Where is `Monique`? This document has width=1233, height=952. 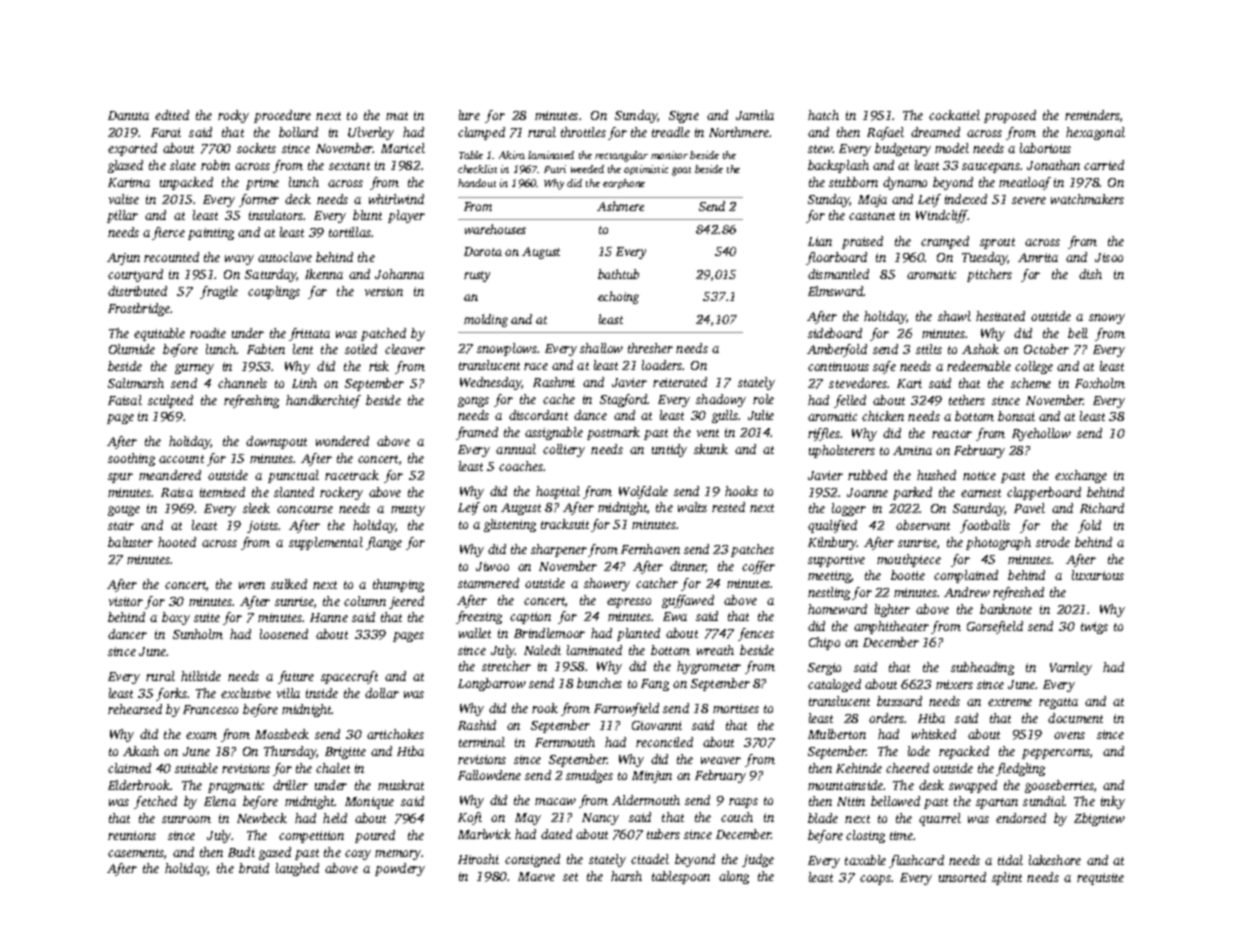
Monique is located at coordinates (369, 803).
